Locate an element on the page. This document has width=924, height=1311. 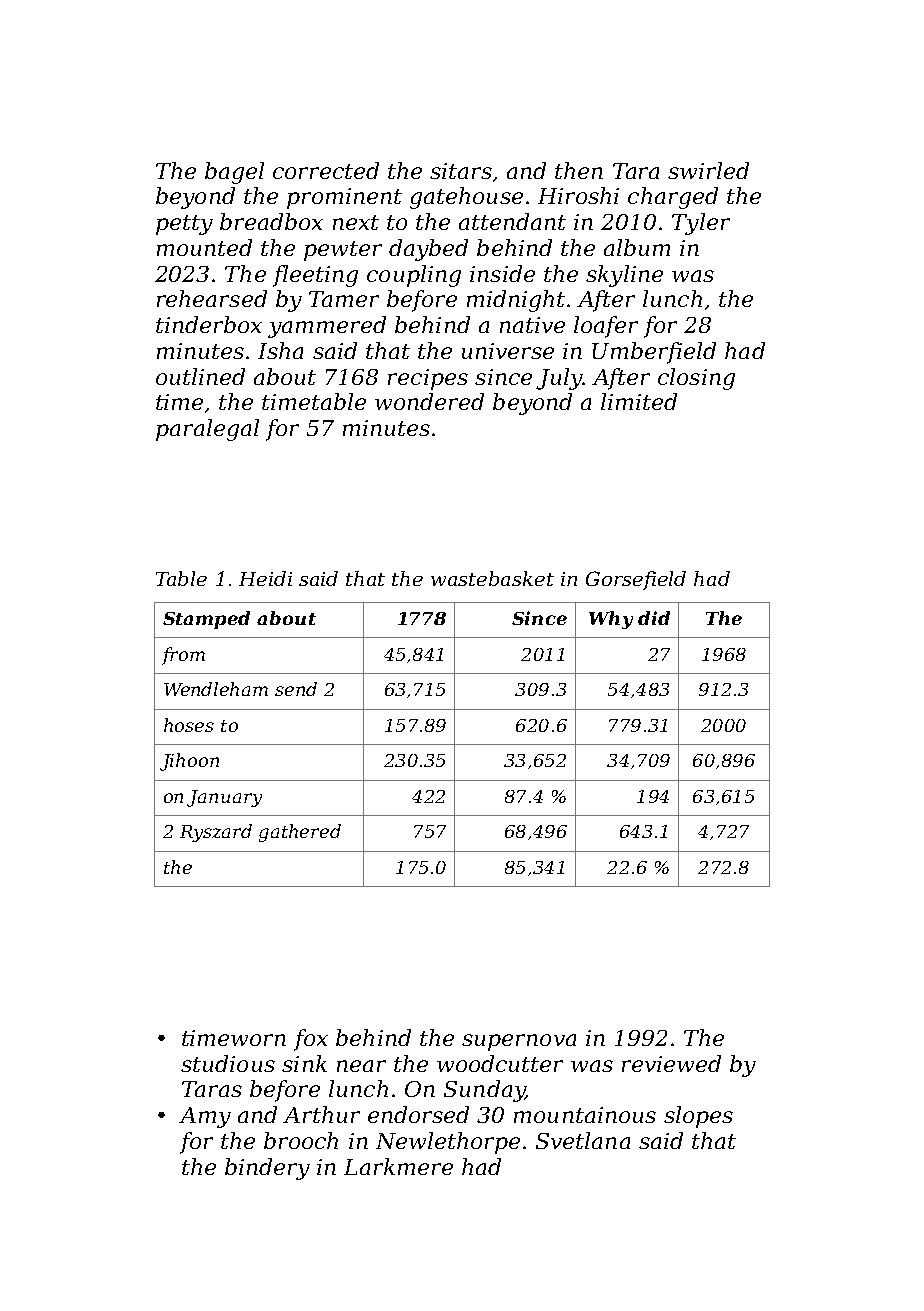
outlined is located at coordinates (200, 376).
